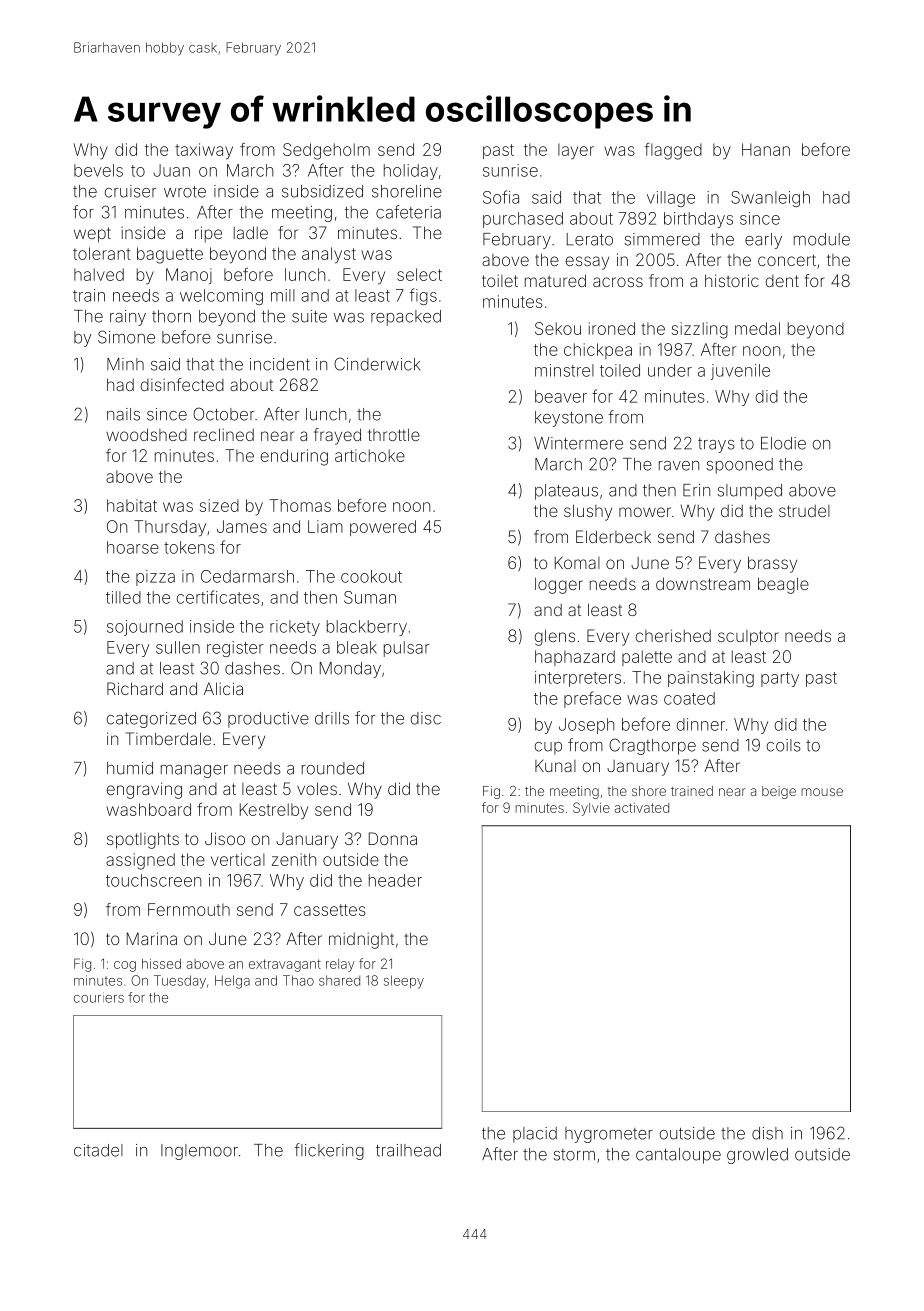  I want to click on reclined, so click(224, 434).
